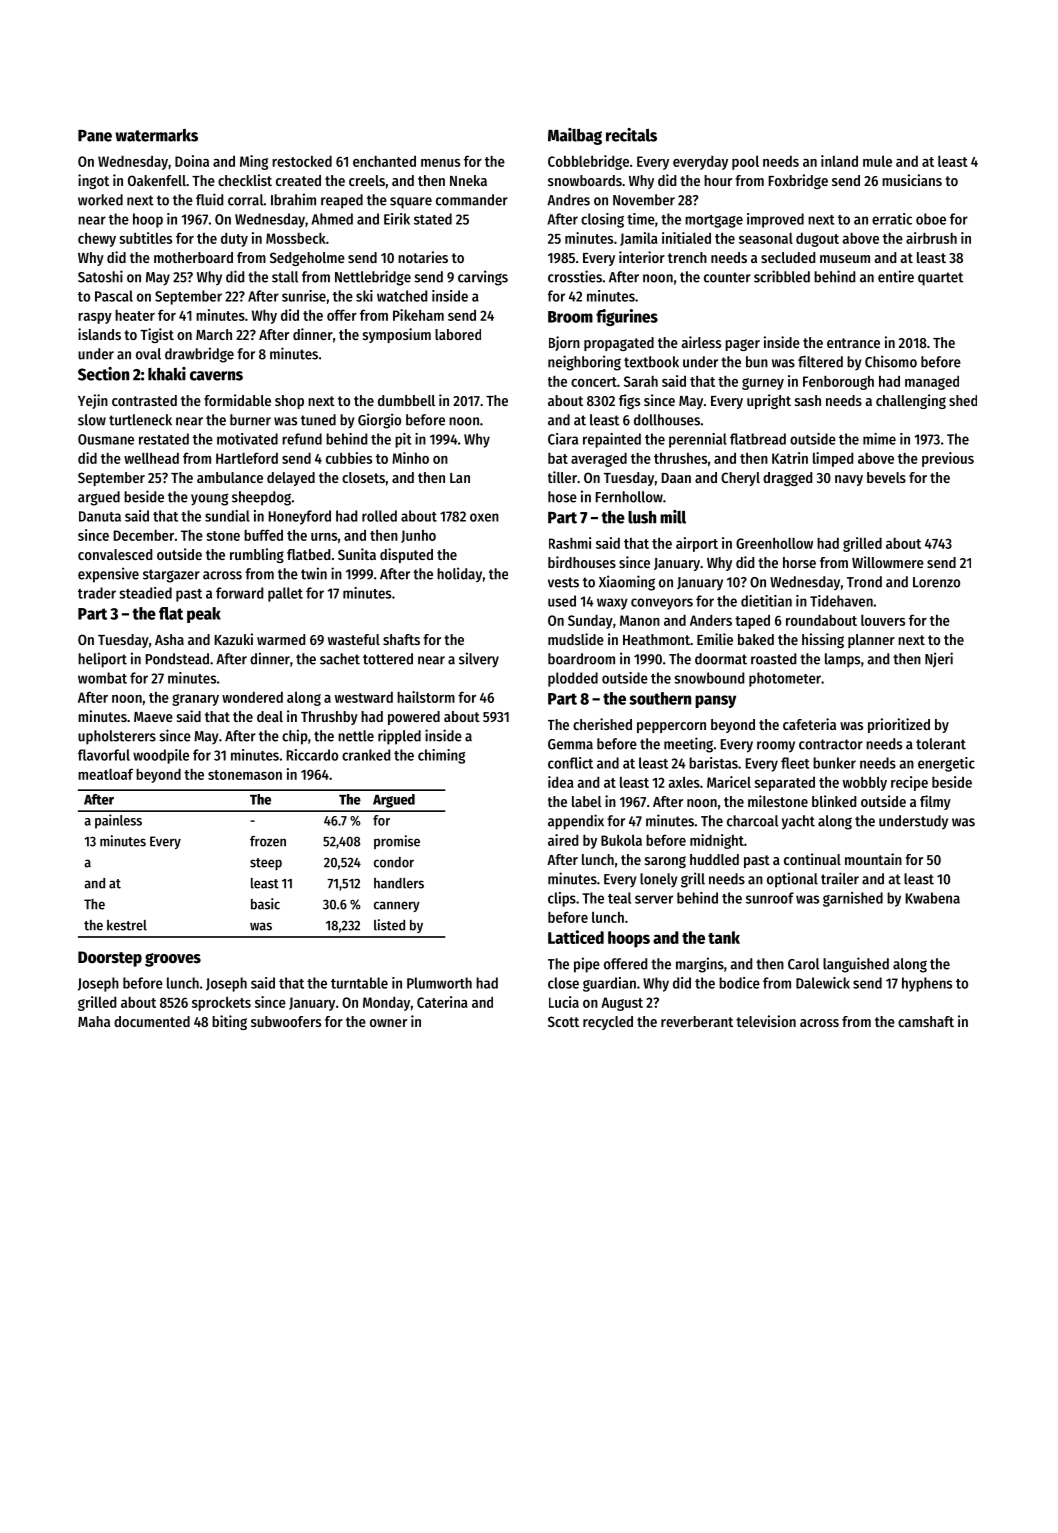 Image resolution: width=1058 pixels, height=1533 pixels. What do you see at coordinates (157, 180) in the document?
I see `Oakenfell` at bounding box center [157, 180].
